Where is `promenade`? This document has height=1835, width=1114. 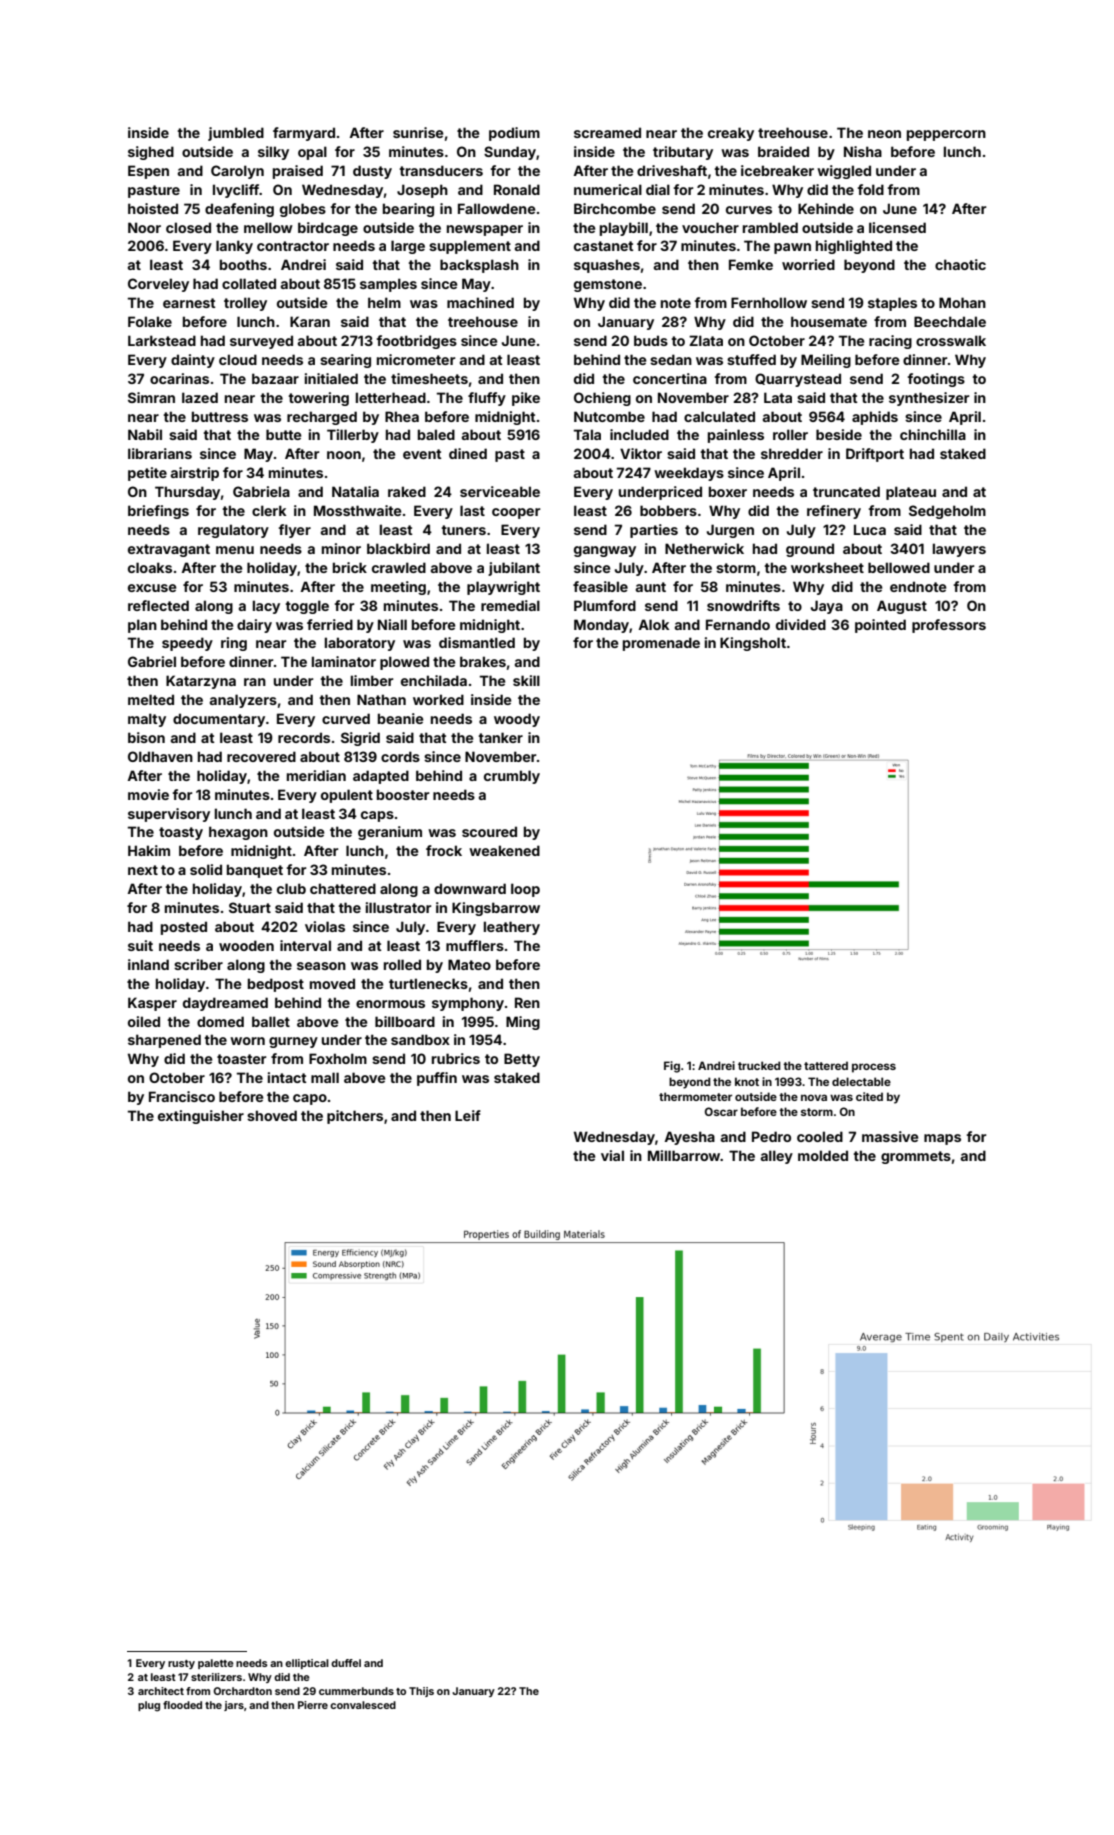
promenade is located at coordinates (661, 644).
